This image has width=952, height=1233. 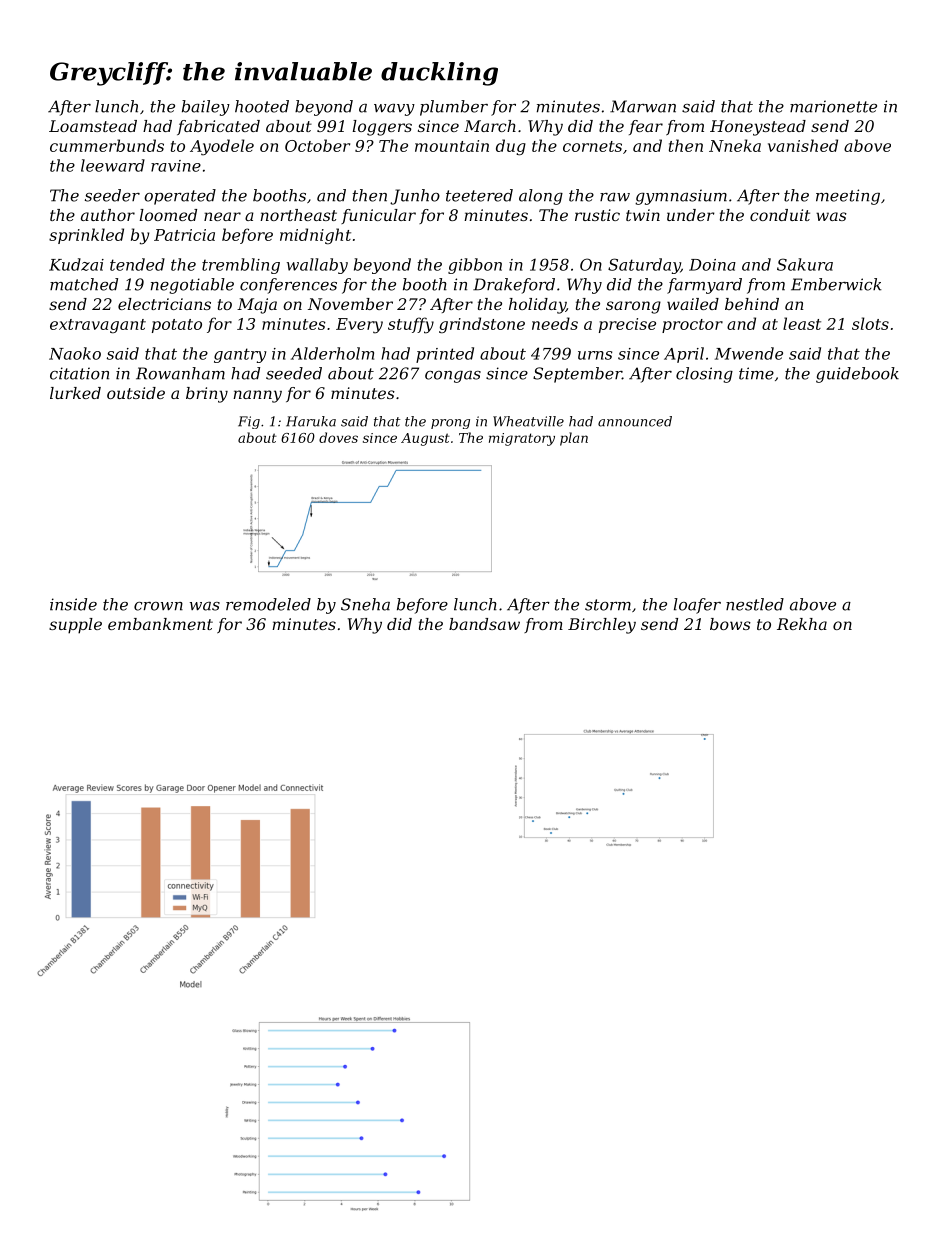 I want to click on urns, so click(x=595, y=355).
